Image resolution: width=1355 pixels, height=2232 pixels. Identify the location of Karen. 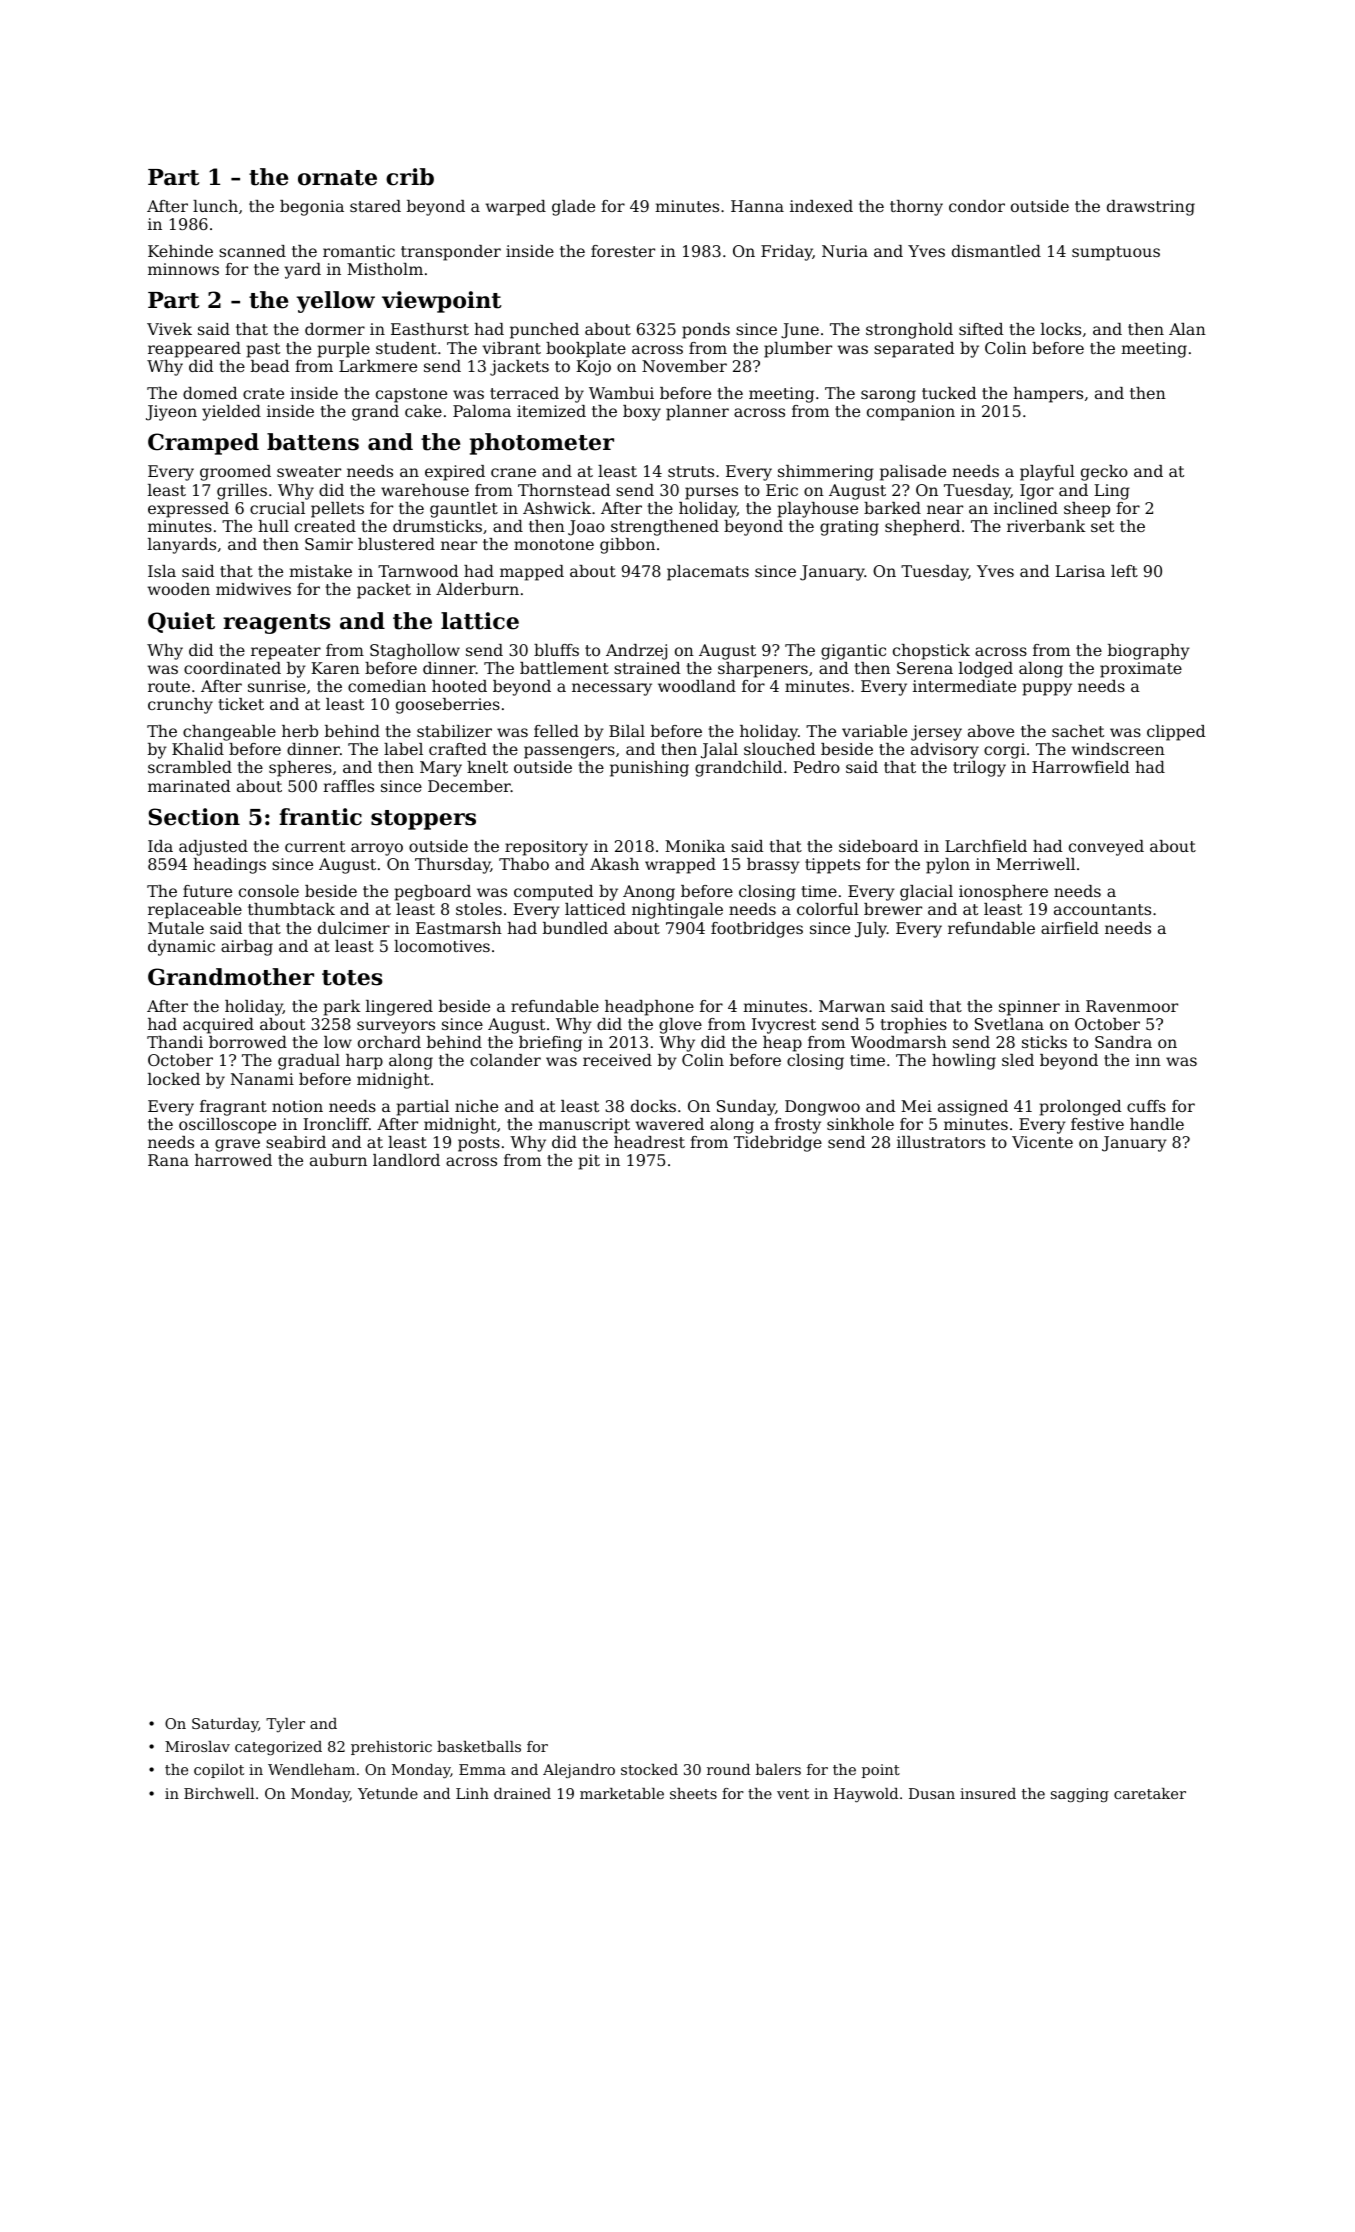
(335, 668).
